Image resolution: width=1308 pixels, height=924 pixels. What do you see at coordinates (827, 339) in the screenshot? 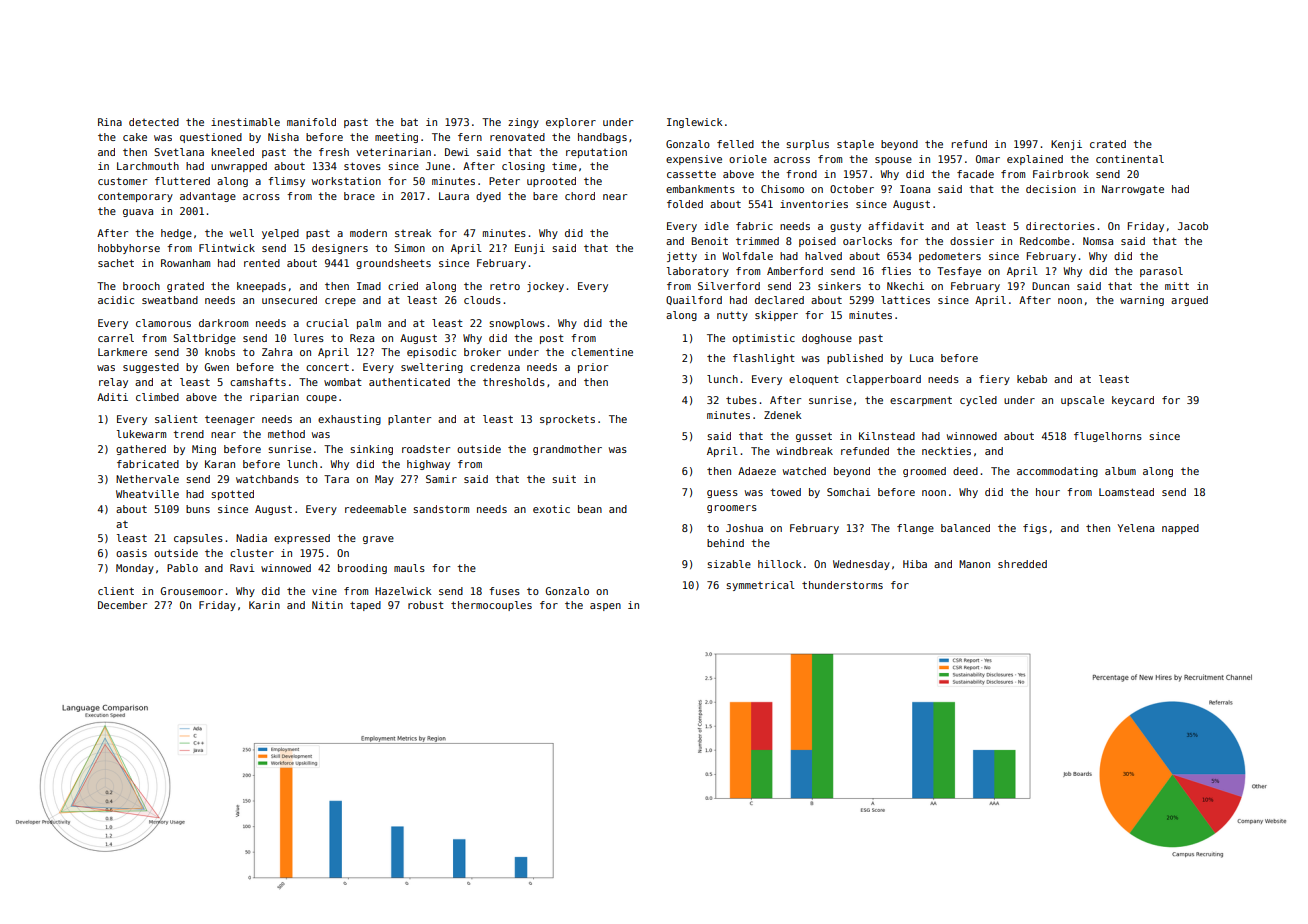
I see `doghouse` at bounding box center [827, 339].
